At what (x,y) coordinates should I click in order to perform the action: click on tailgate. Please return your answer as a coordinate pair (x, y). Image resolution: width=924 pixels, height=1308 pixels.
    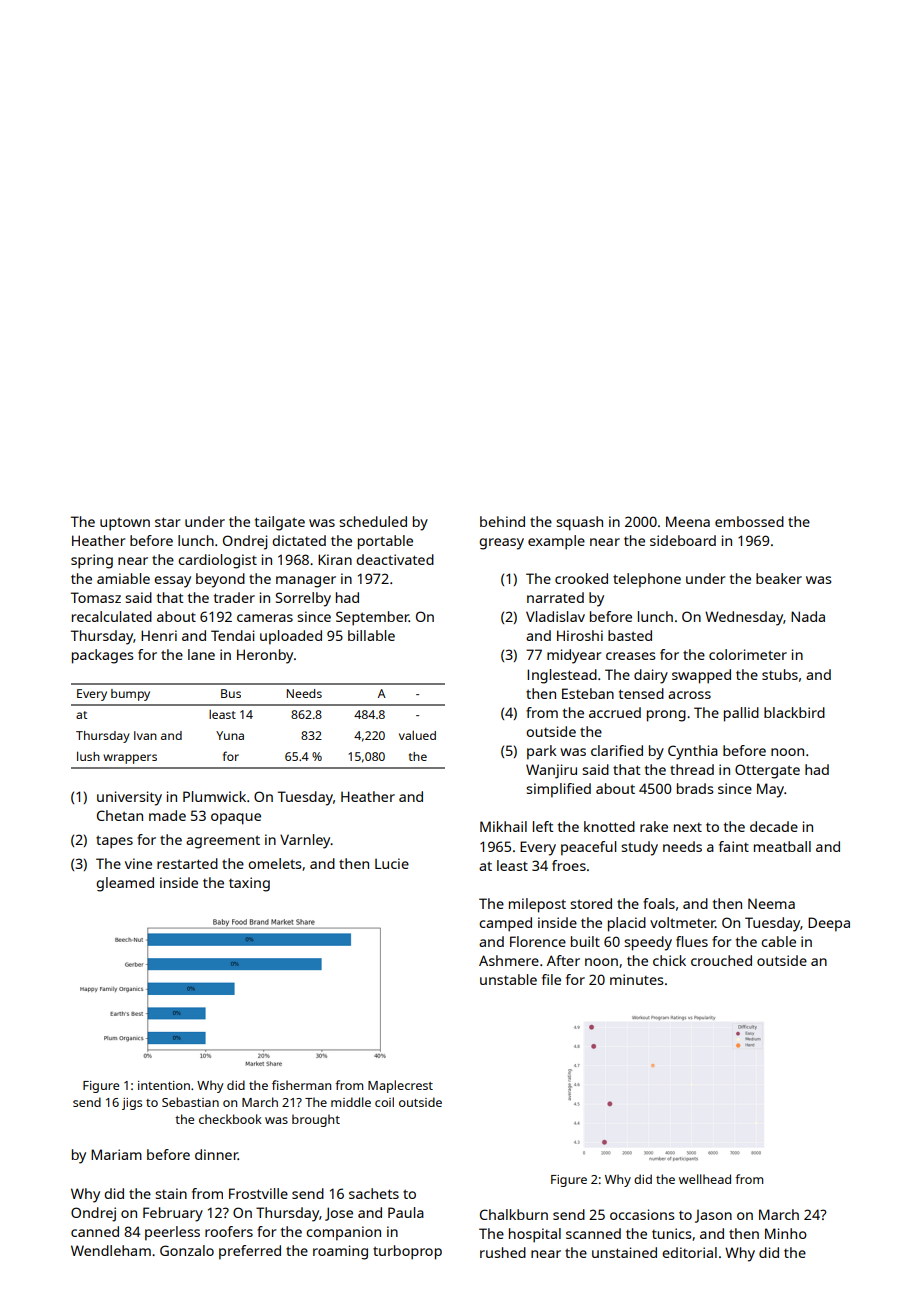
    Looking at the image, I should click on (280, 523).
